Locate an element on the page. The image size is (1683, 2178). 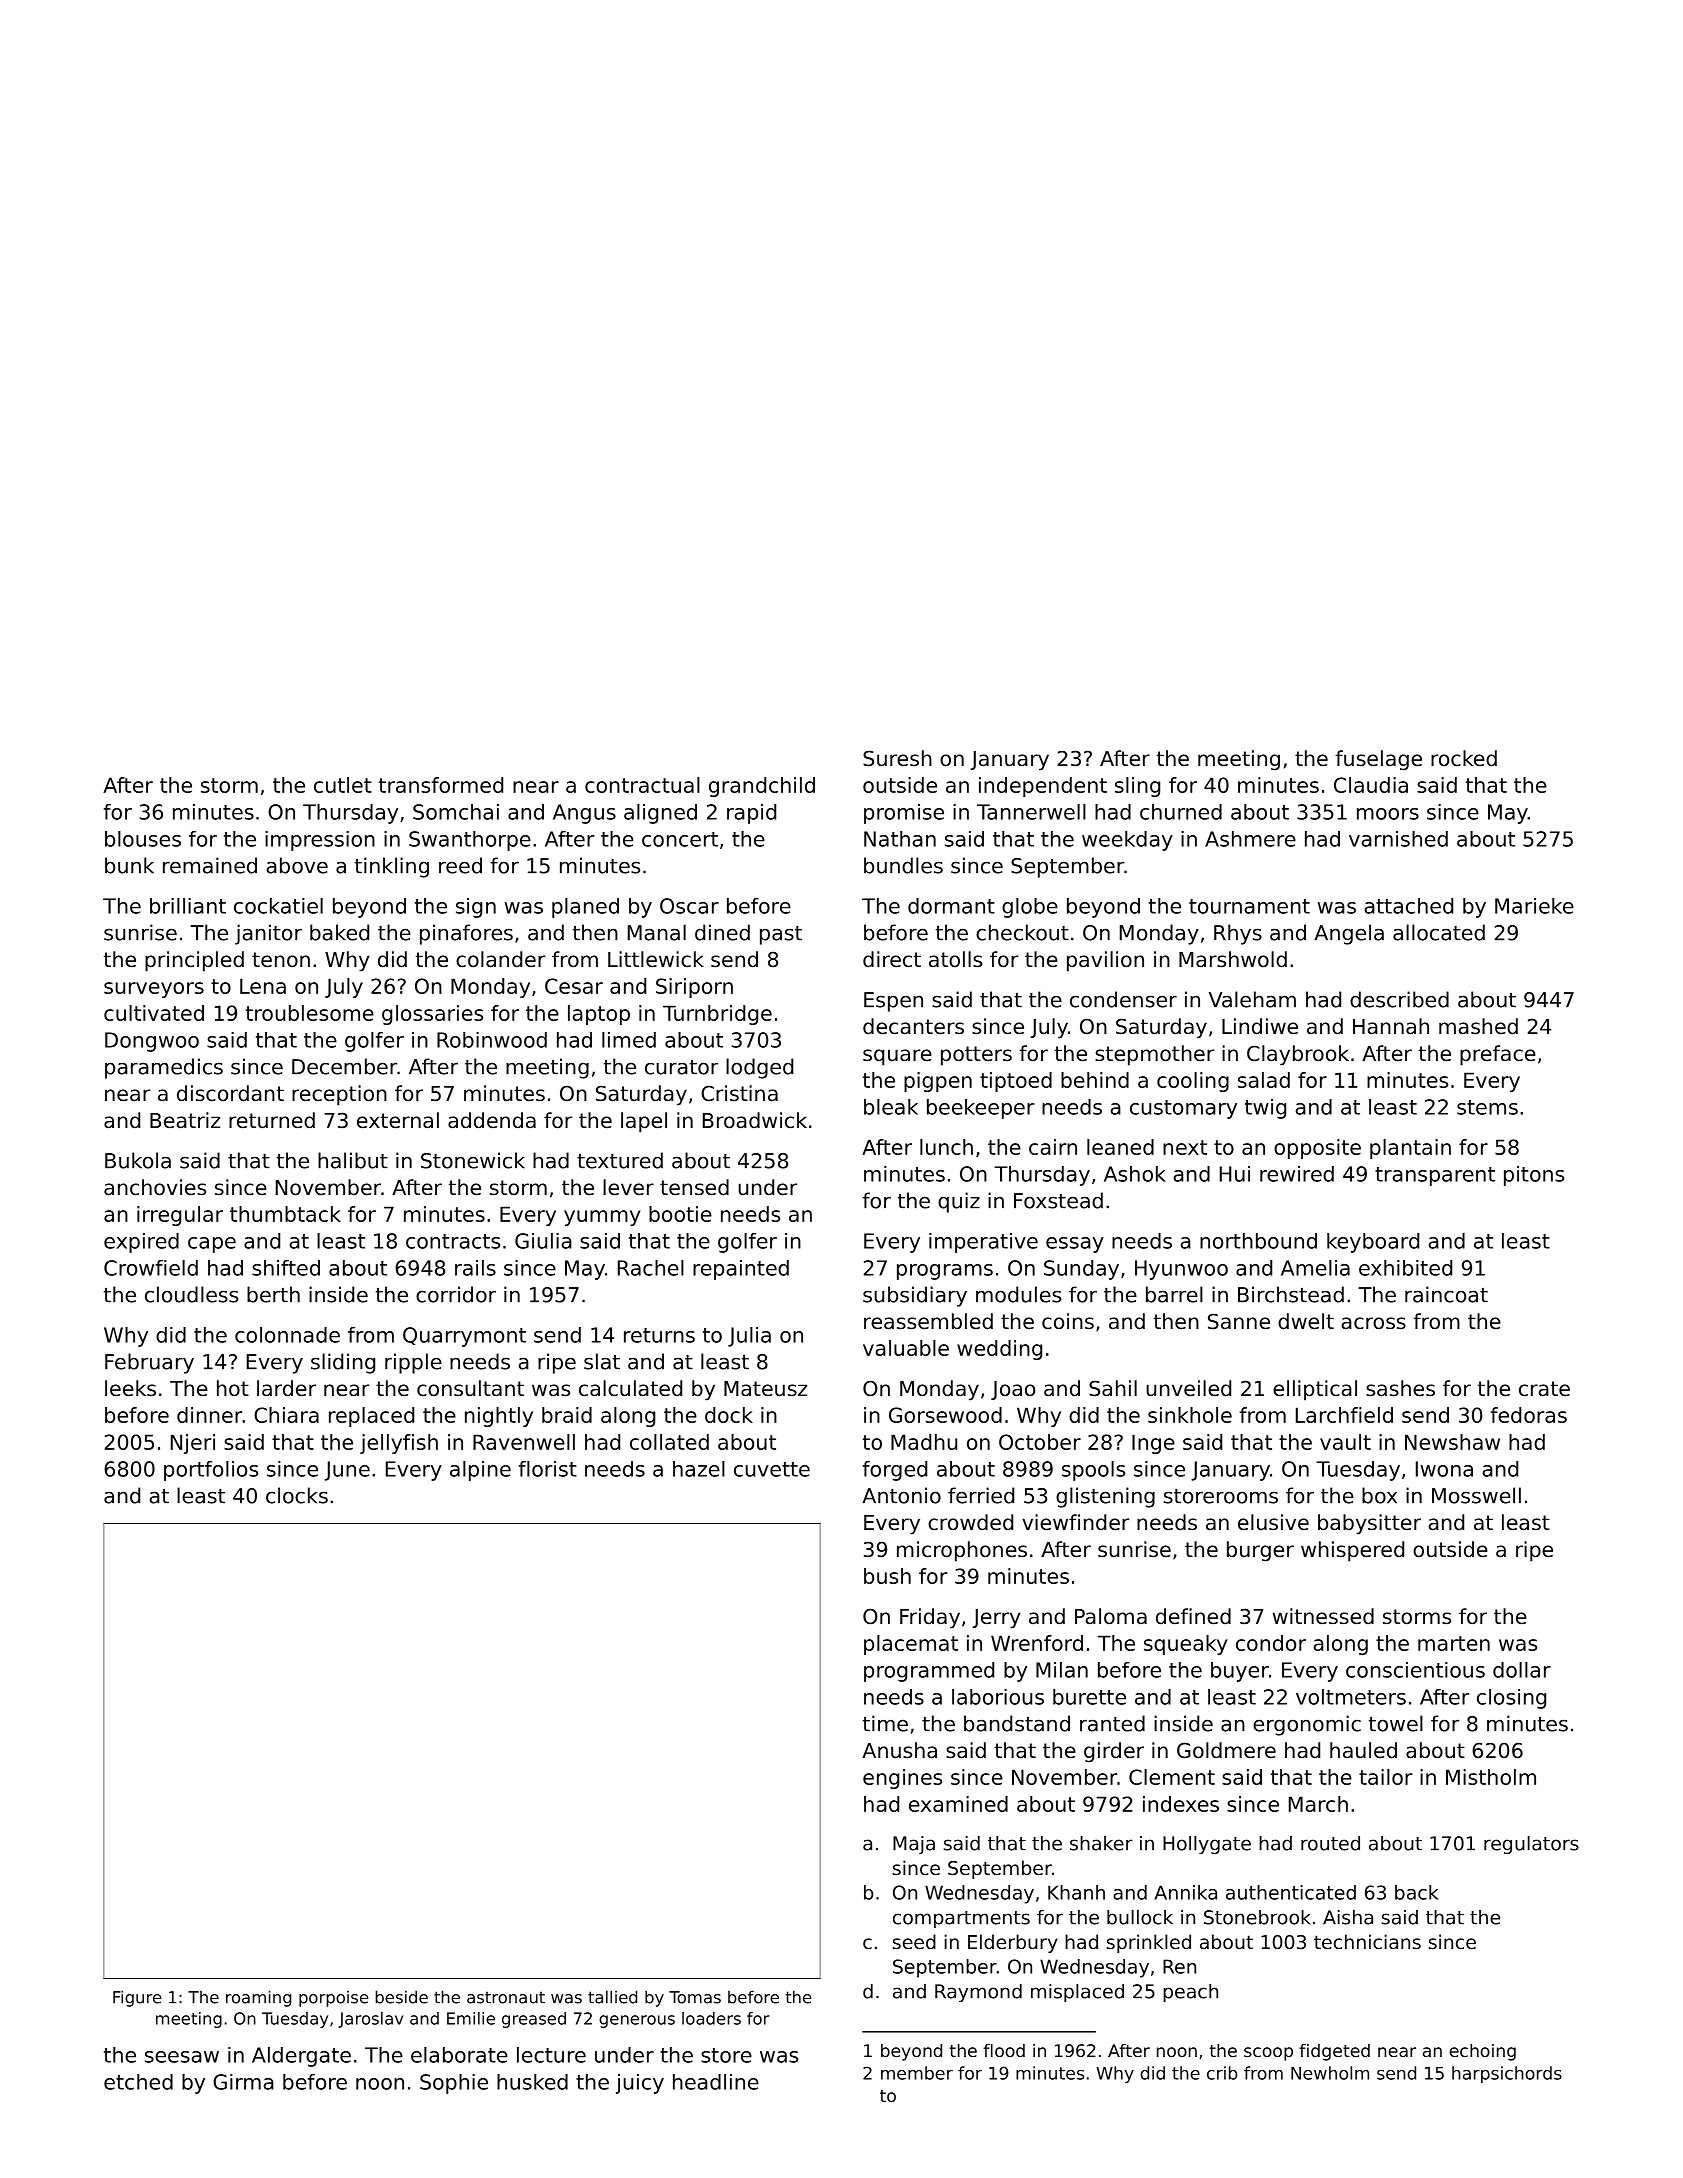
potters is located at coordinates (976, 1056).
